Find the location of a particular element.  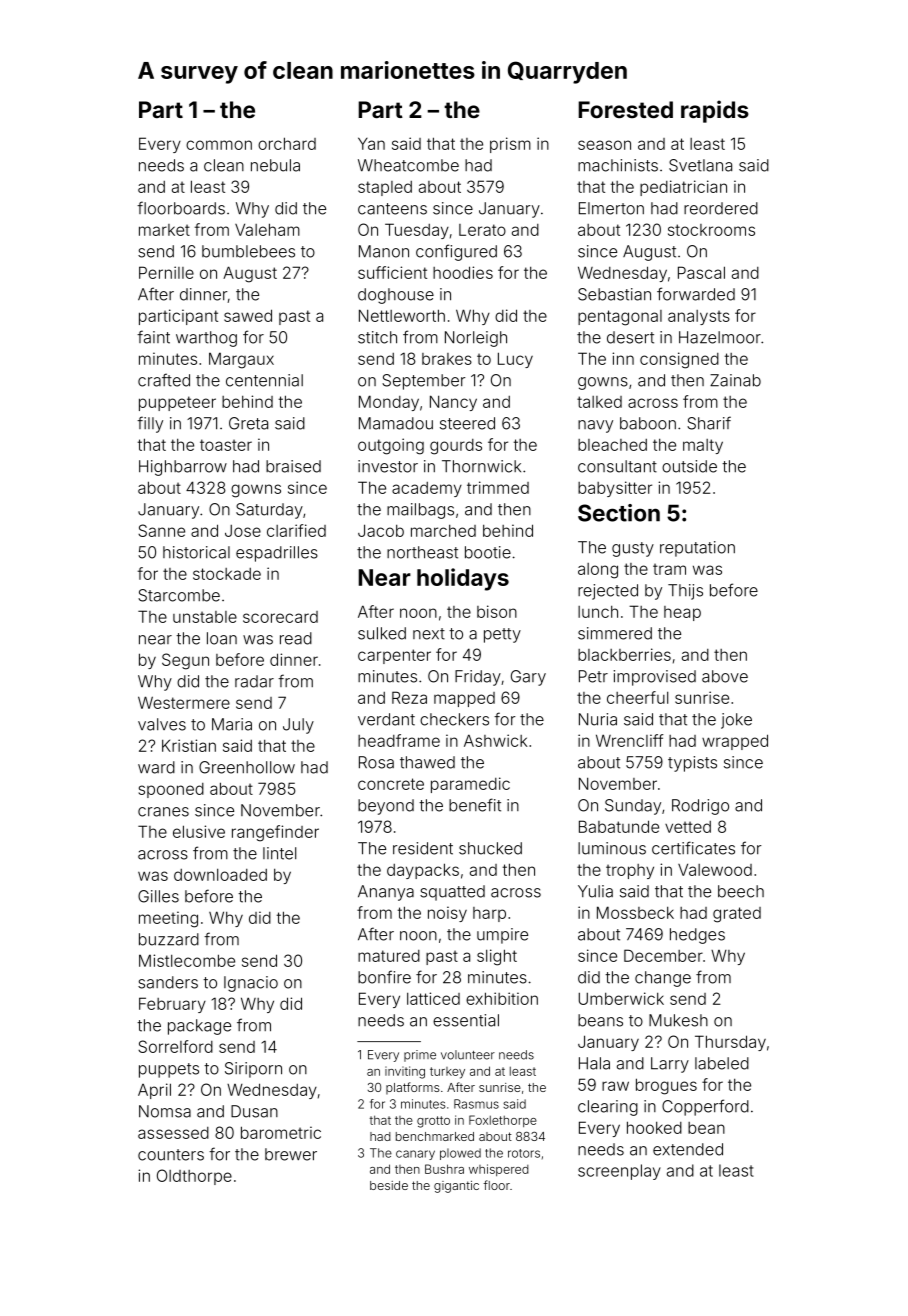

Sorrelford is located at coordinates (175, 1046).
